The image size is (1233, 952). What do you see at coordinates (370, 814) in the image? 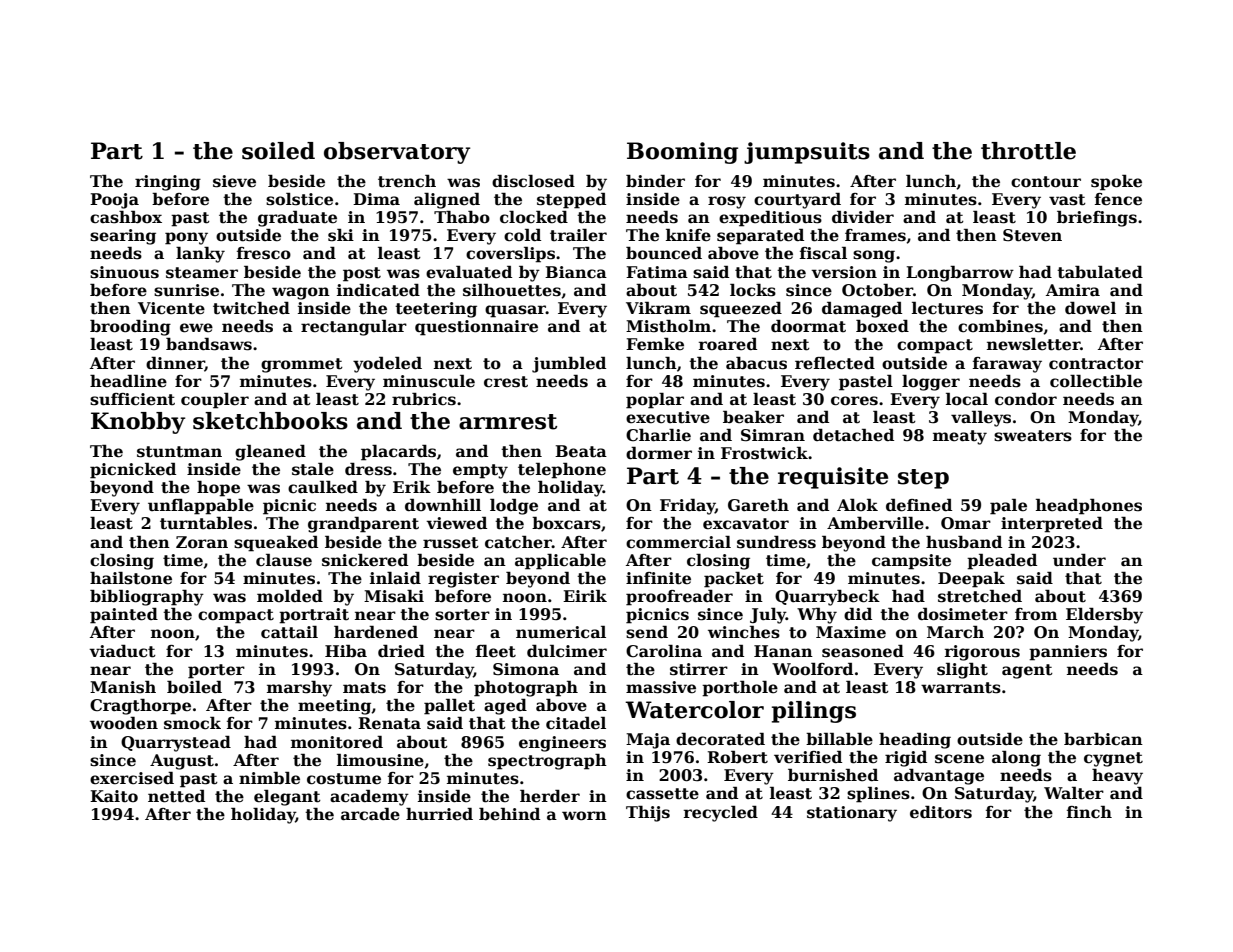
I see `arcade` at bounding box center [370, 814].
